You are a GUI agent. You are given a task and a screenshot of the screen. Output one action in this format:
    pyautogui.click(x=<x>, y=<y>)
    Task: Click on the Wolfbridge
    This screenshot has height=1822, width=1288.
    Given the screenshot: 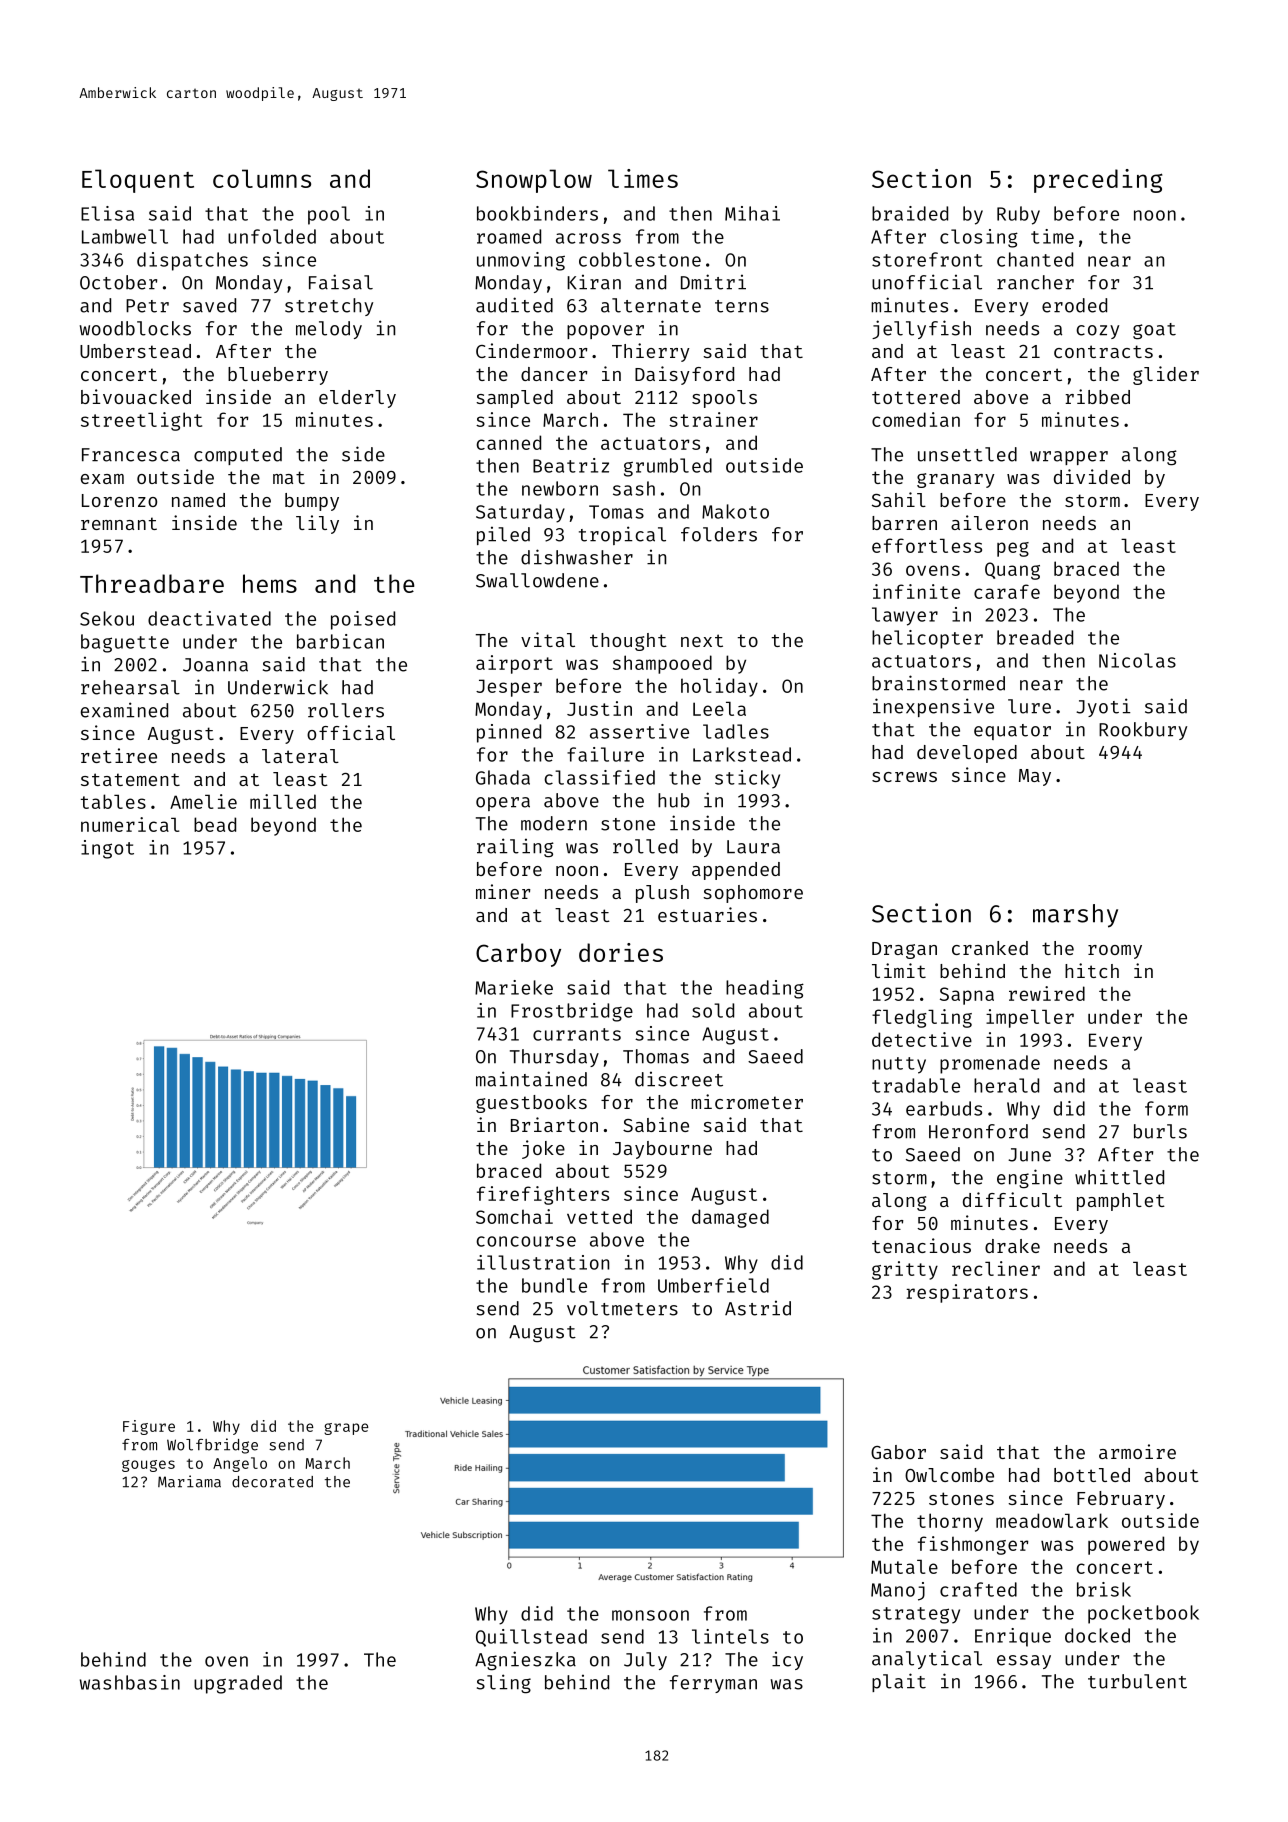 What is the action you would take?
    pyautogui.click(x=212, y=1446)
